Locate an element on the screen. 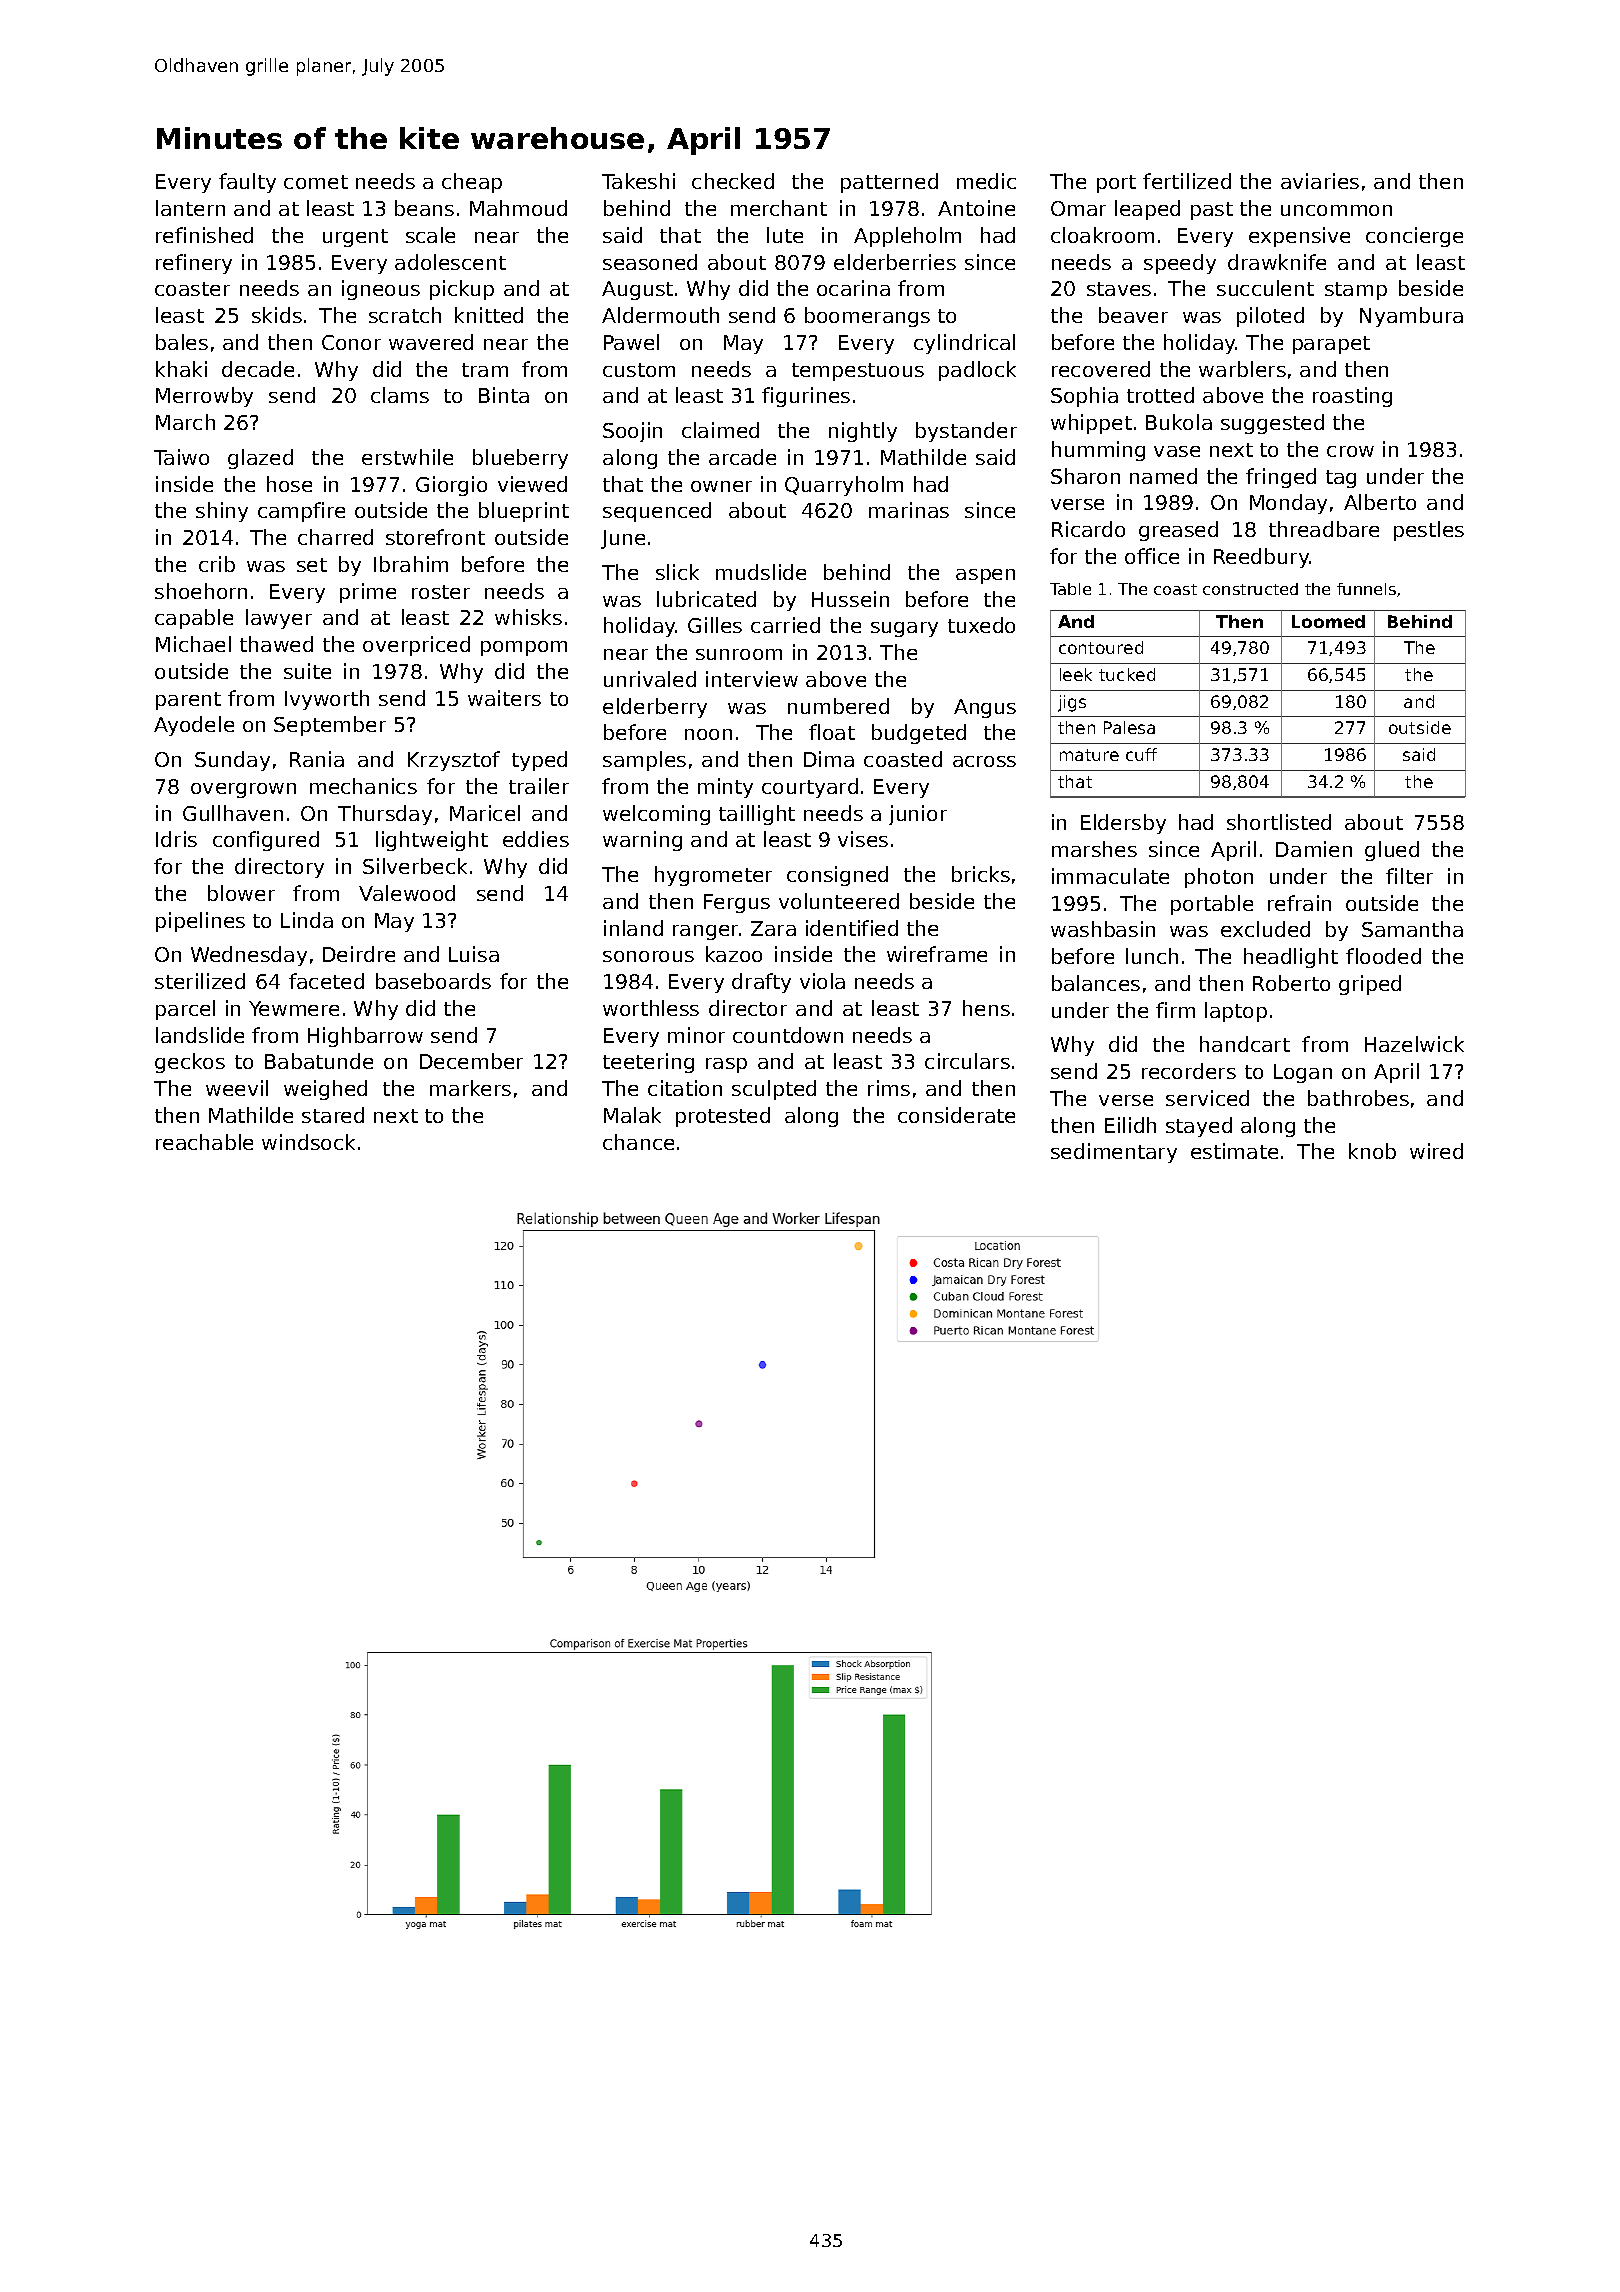 The image size is (1620, 2292). parapet is located at coordinates (1331, 345).
